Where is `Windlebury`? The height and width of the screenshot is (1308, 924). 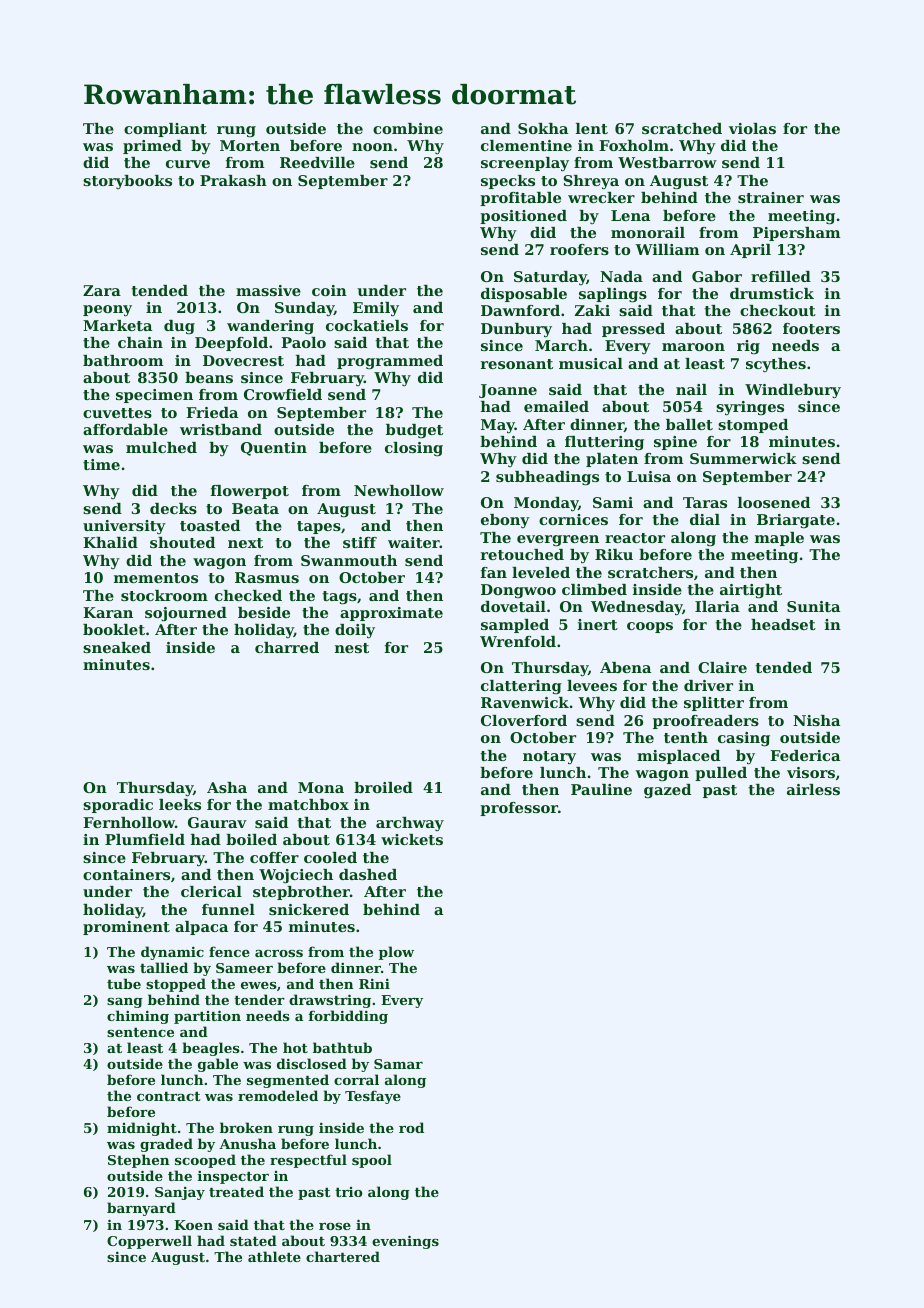
Windlebury is located at coordinates (793, 391).
